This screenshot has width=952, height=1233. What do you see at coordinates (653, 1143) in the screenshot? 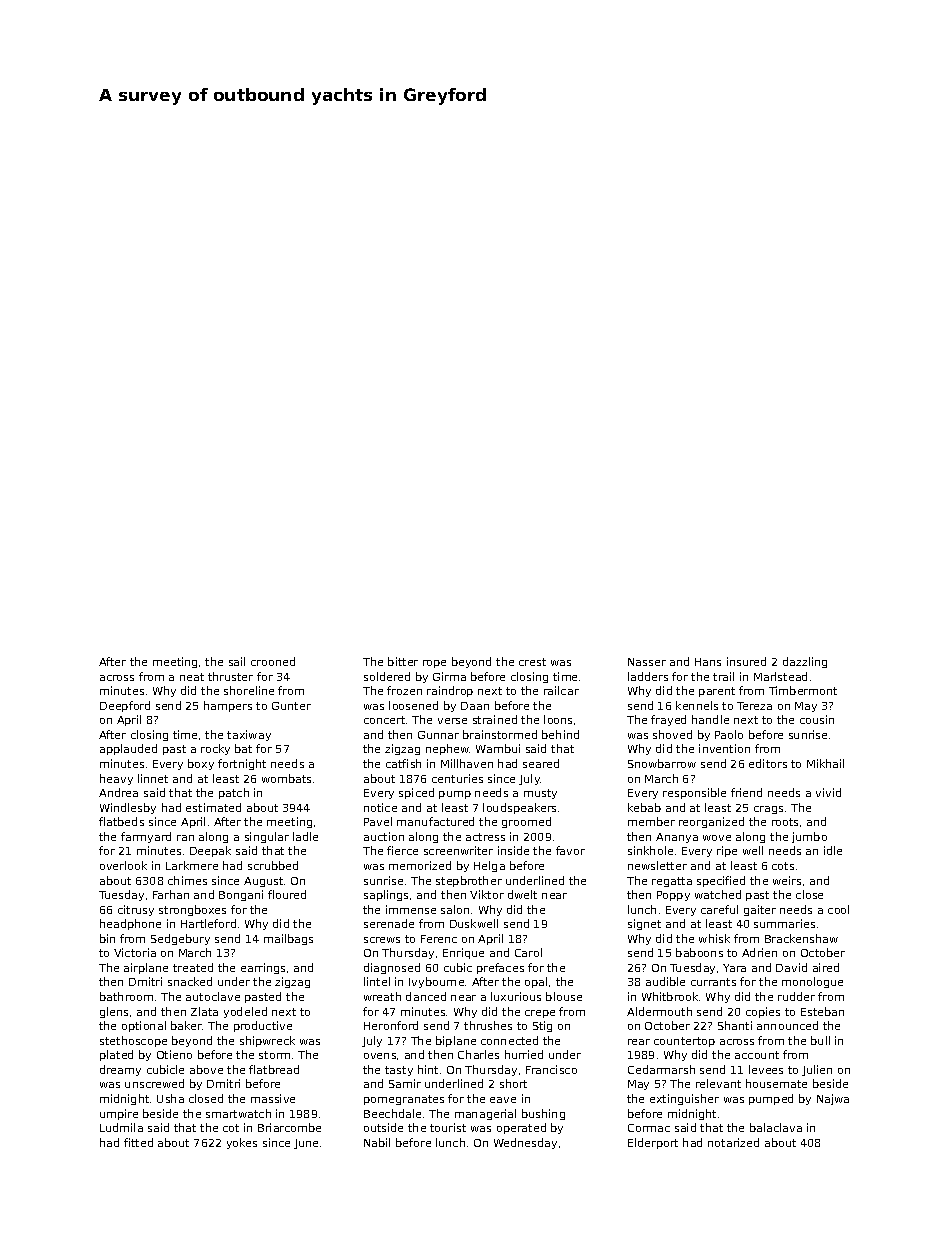
I see `Elderport` at bounding box center [653, 1143].
